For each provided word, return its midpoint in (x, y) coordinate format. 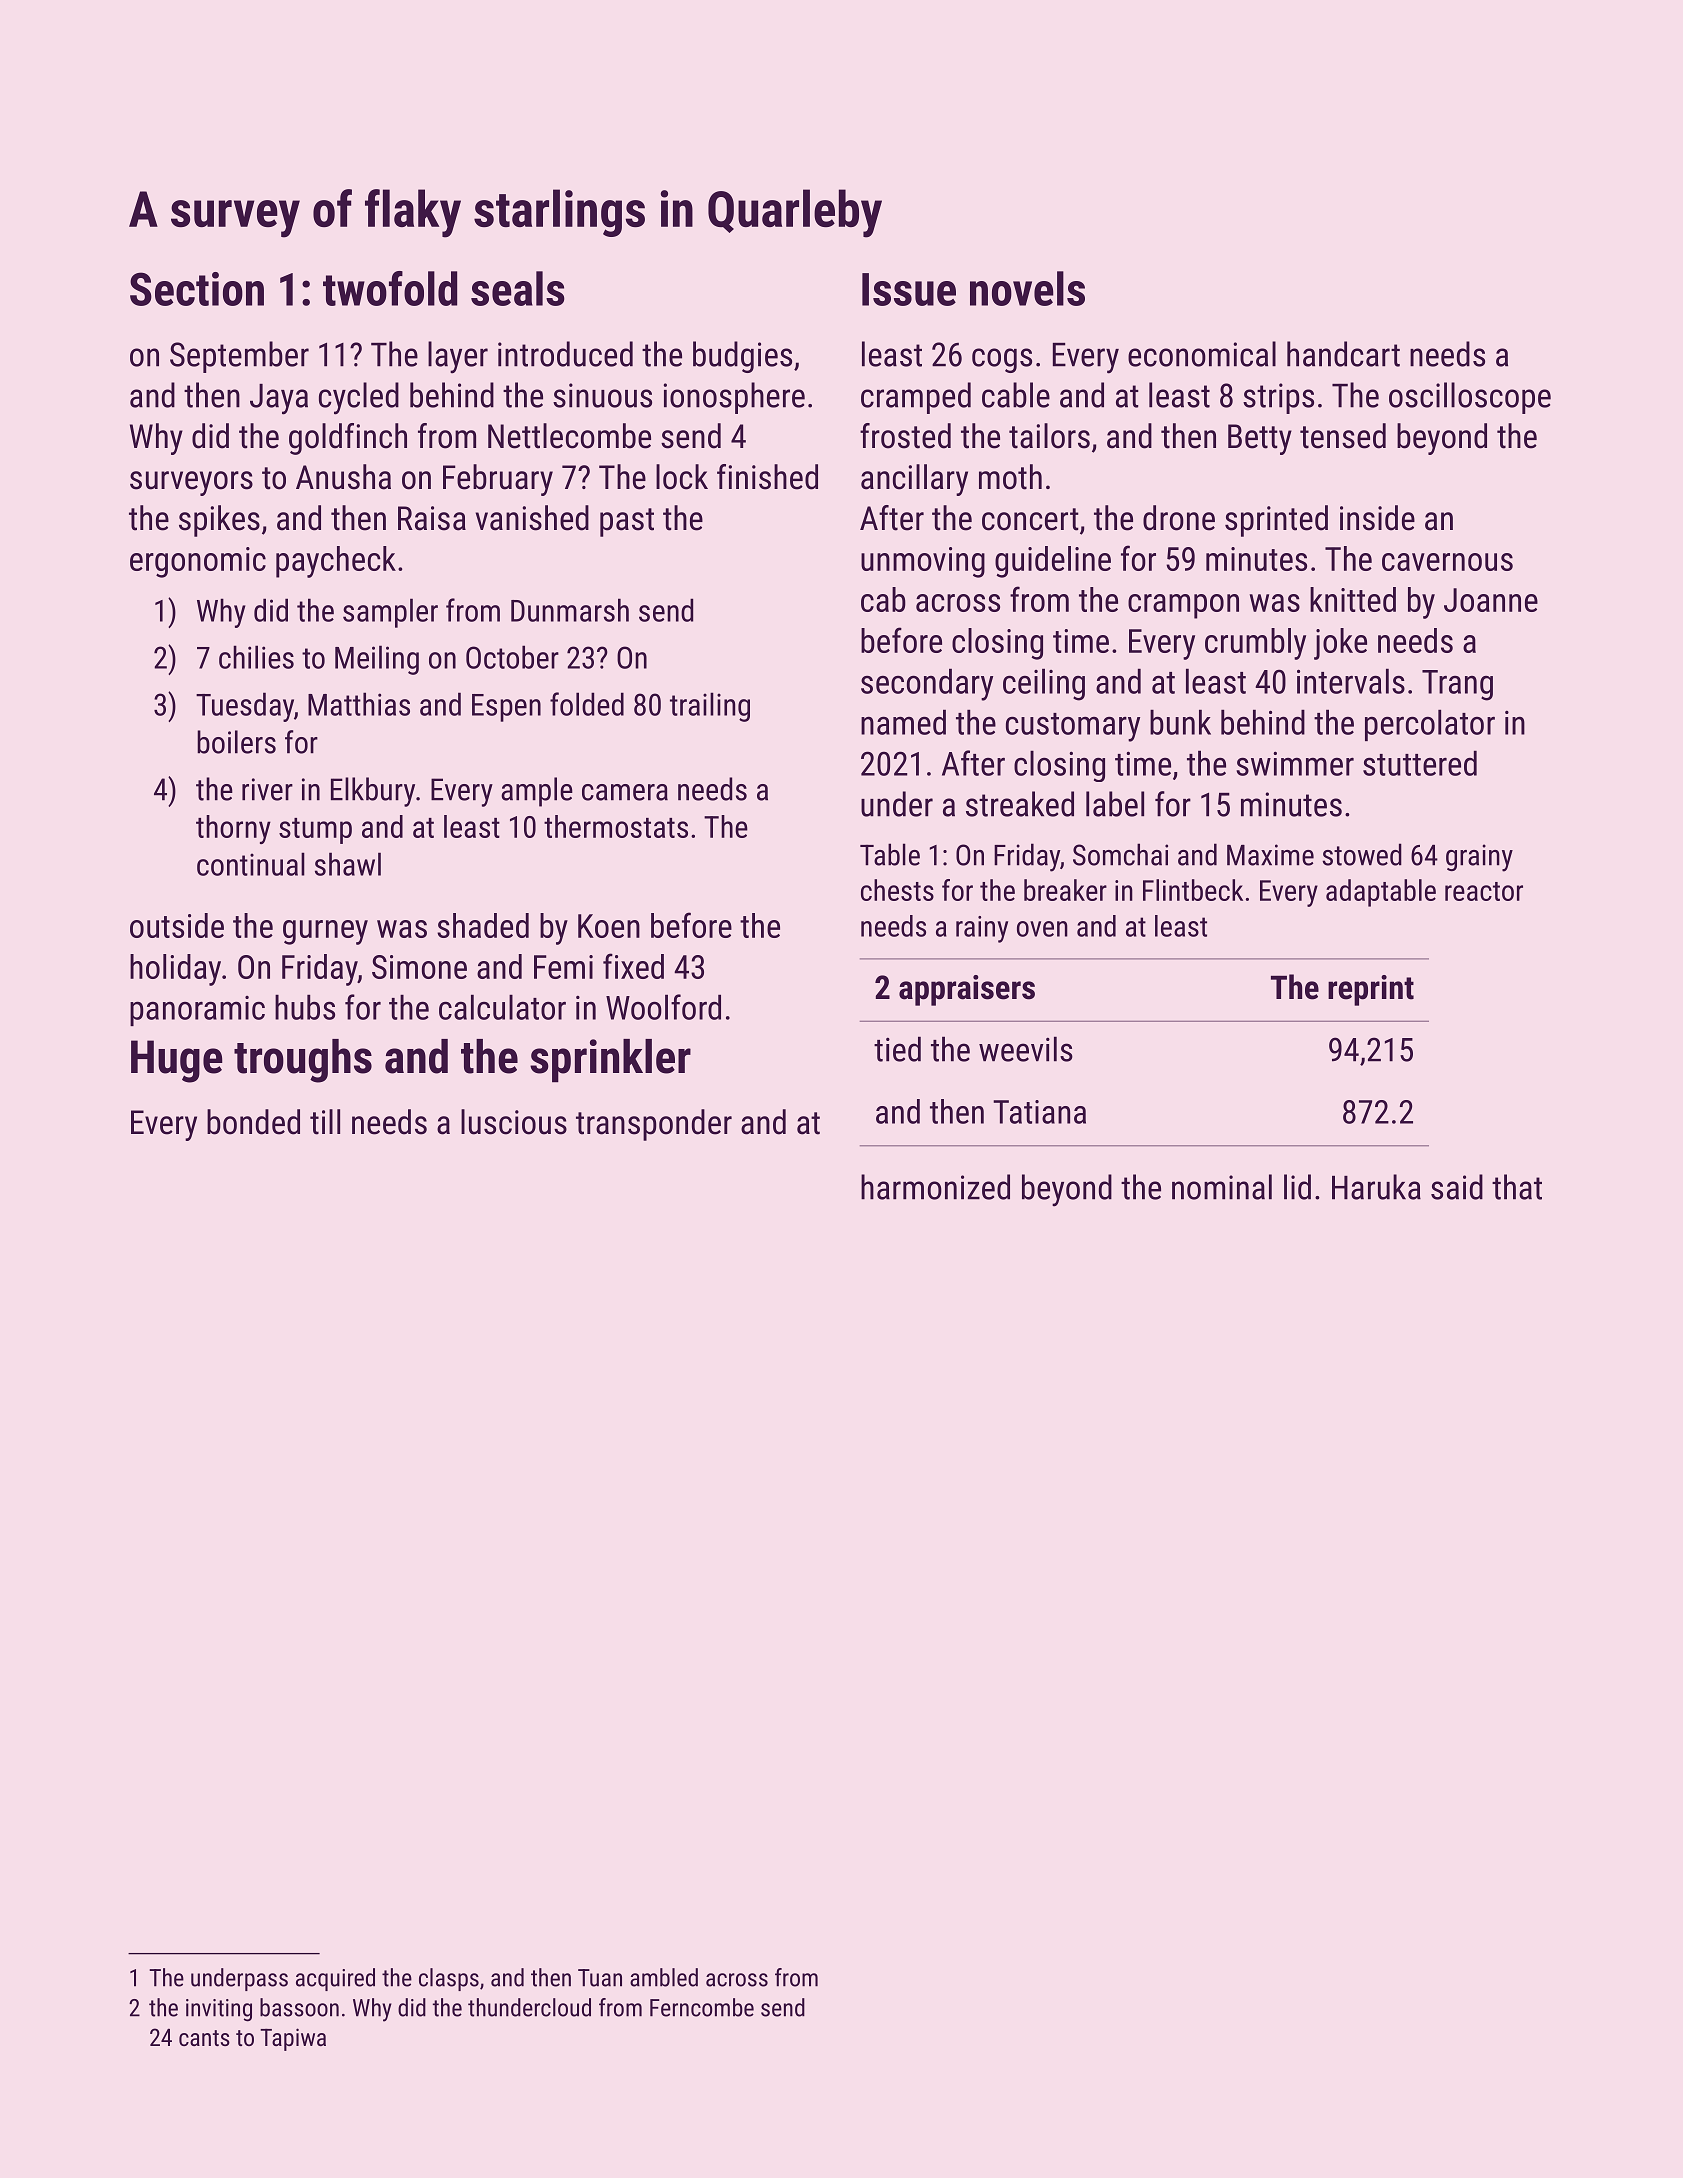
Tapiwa (293, 2039)
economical (1202, 354)
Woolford (663, 1007)
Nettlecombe (569, 436)
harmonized (935, 1187)
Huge (177, 1061)
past (627, 522)
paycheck (336, 562)
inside (1377, 518)
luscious (514, 1122)
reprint (1371, 990)
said (1457, 1187)
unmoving (923, 562)
